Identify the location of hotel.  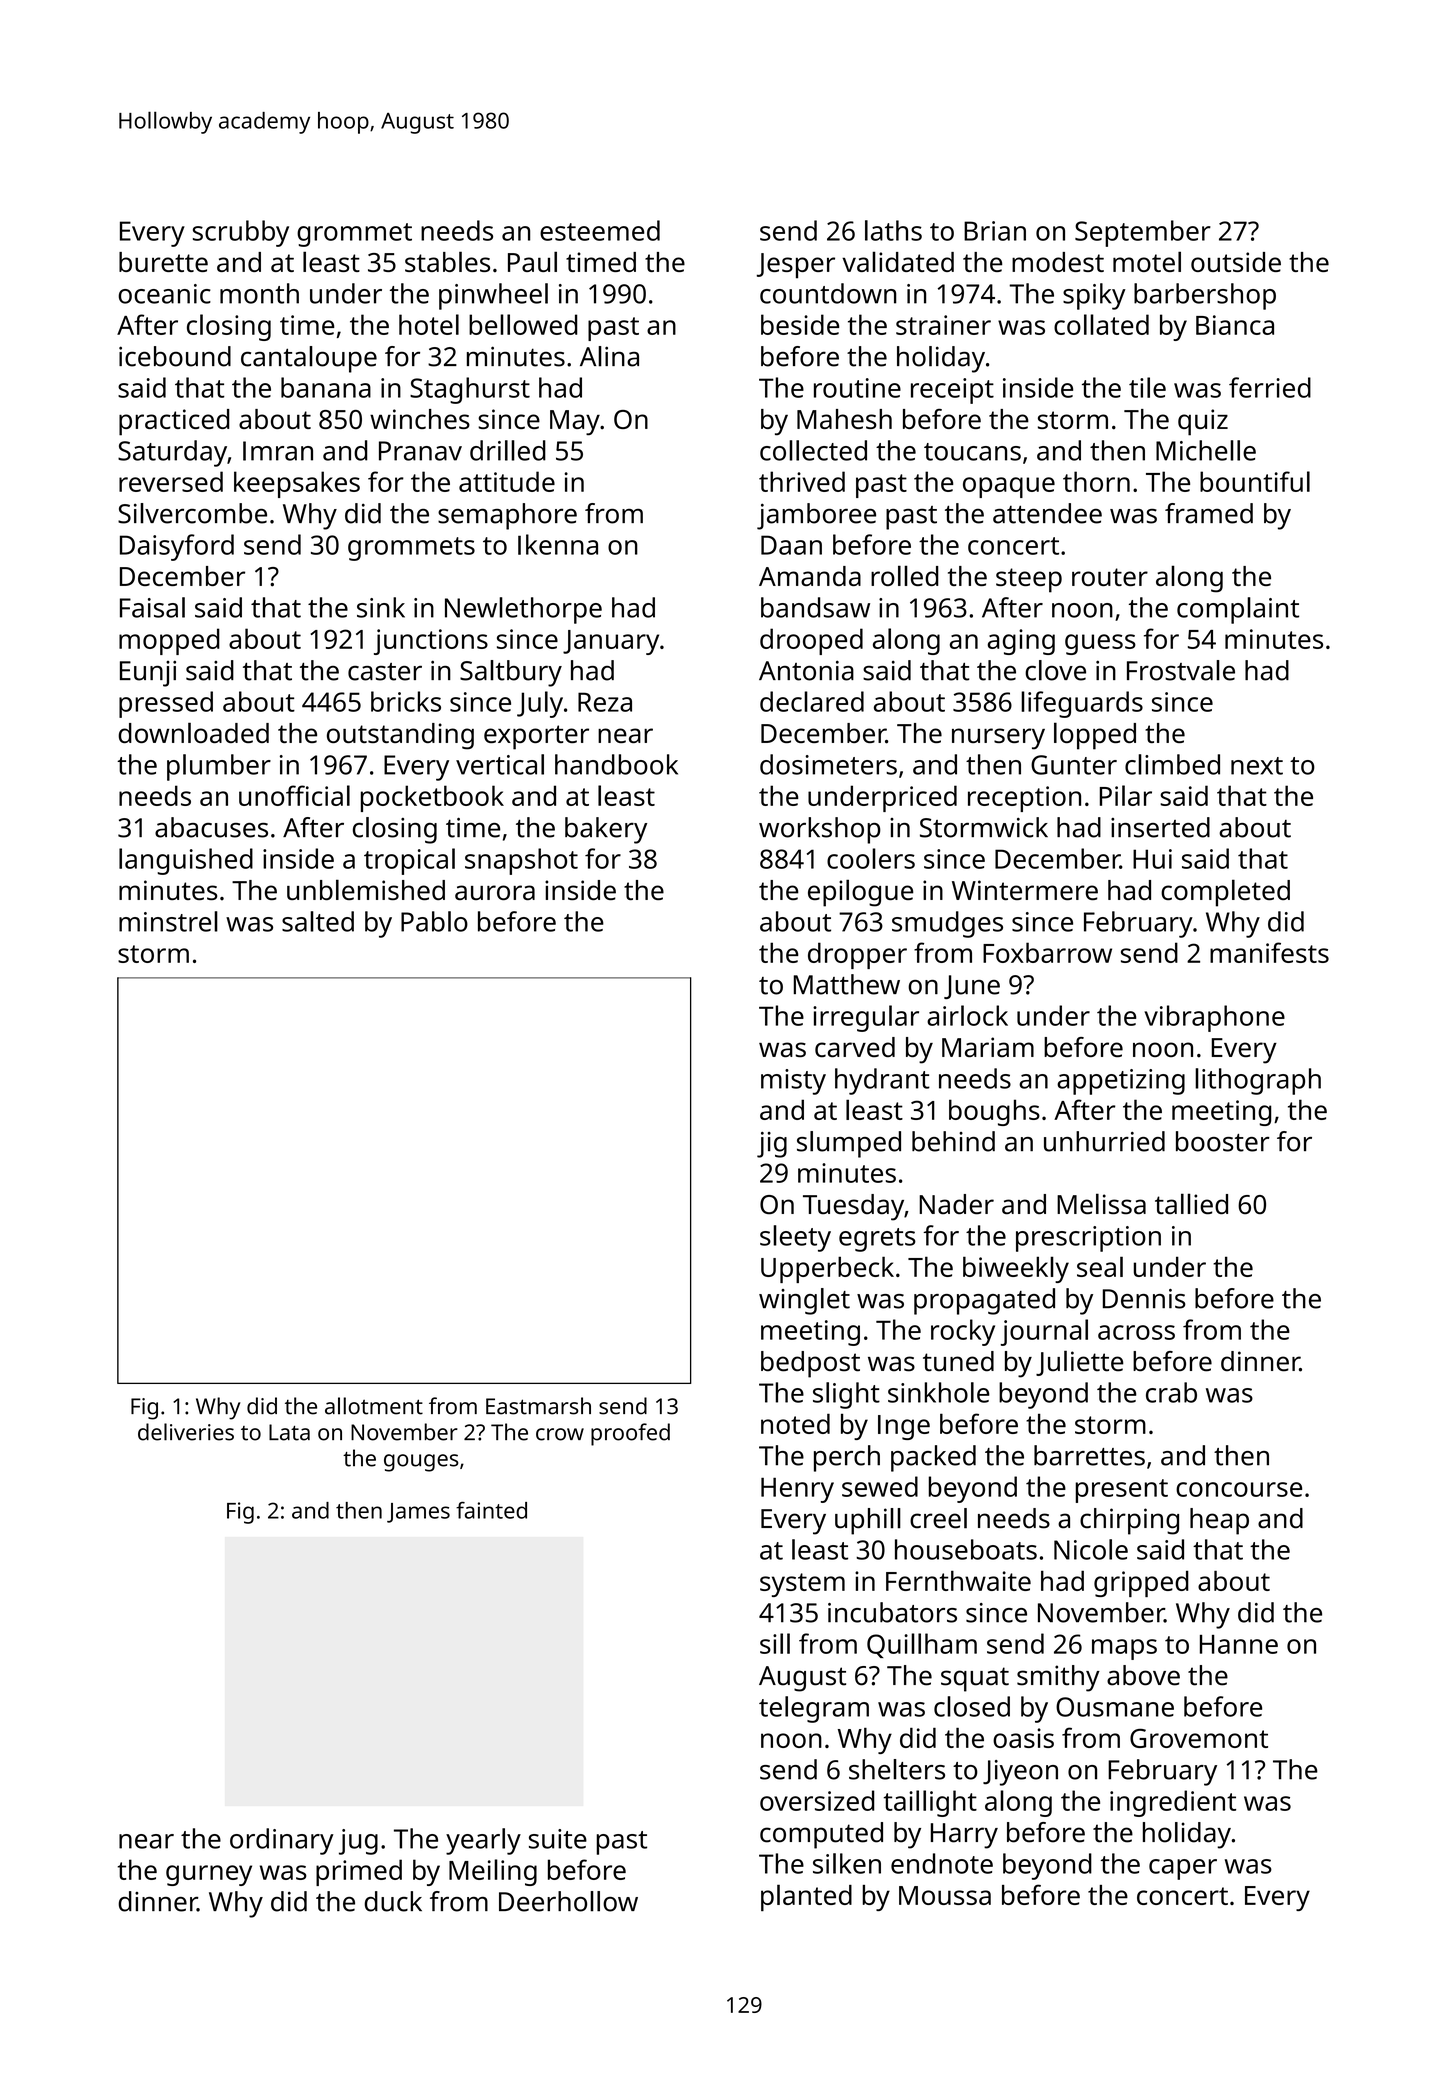
(429, 324).
